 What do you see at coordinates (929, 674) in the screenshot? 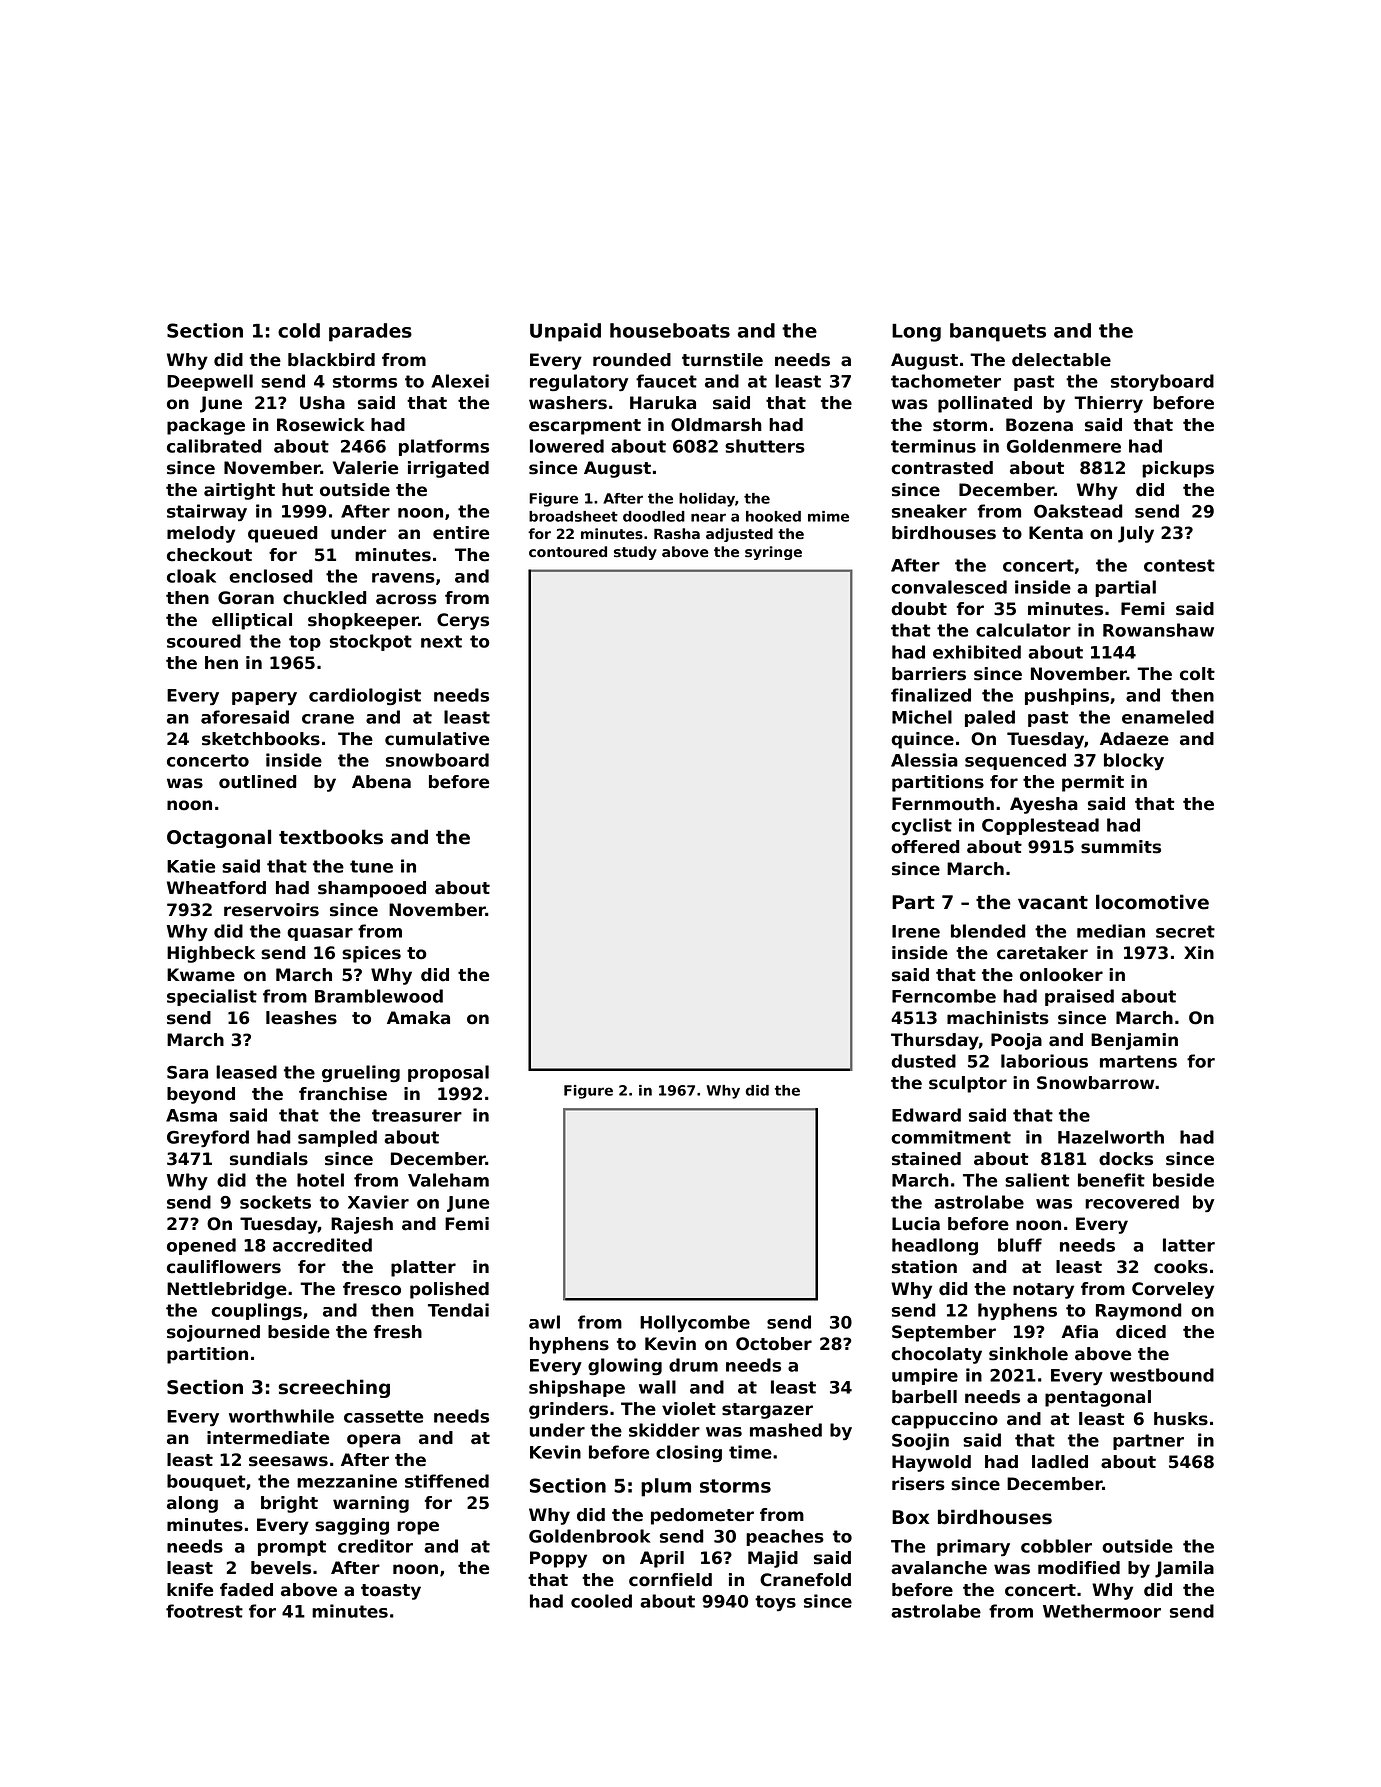
I see `barriers` at bounding box center [929, 674].
